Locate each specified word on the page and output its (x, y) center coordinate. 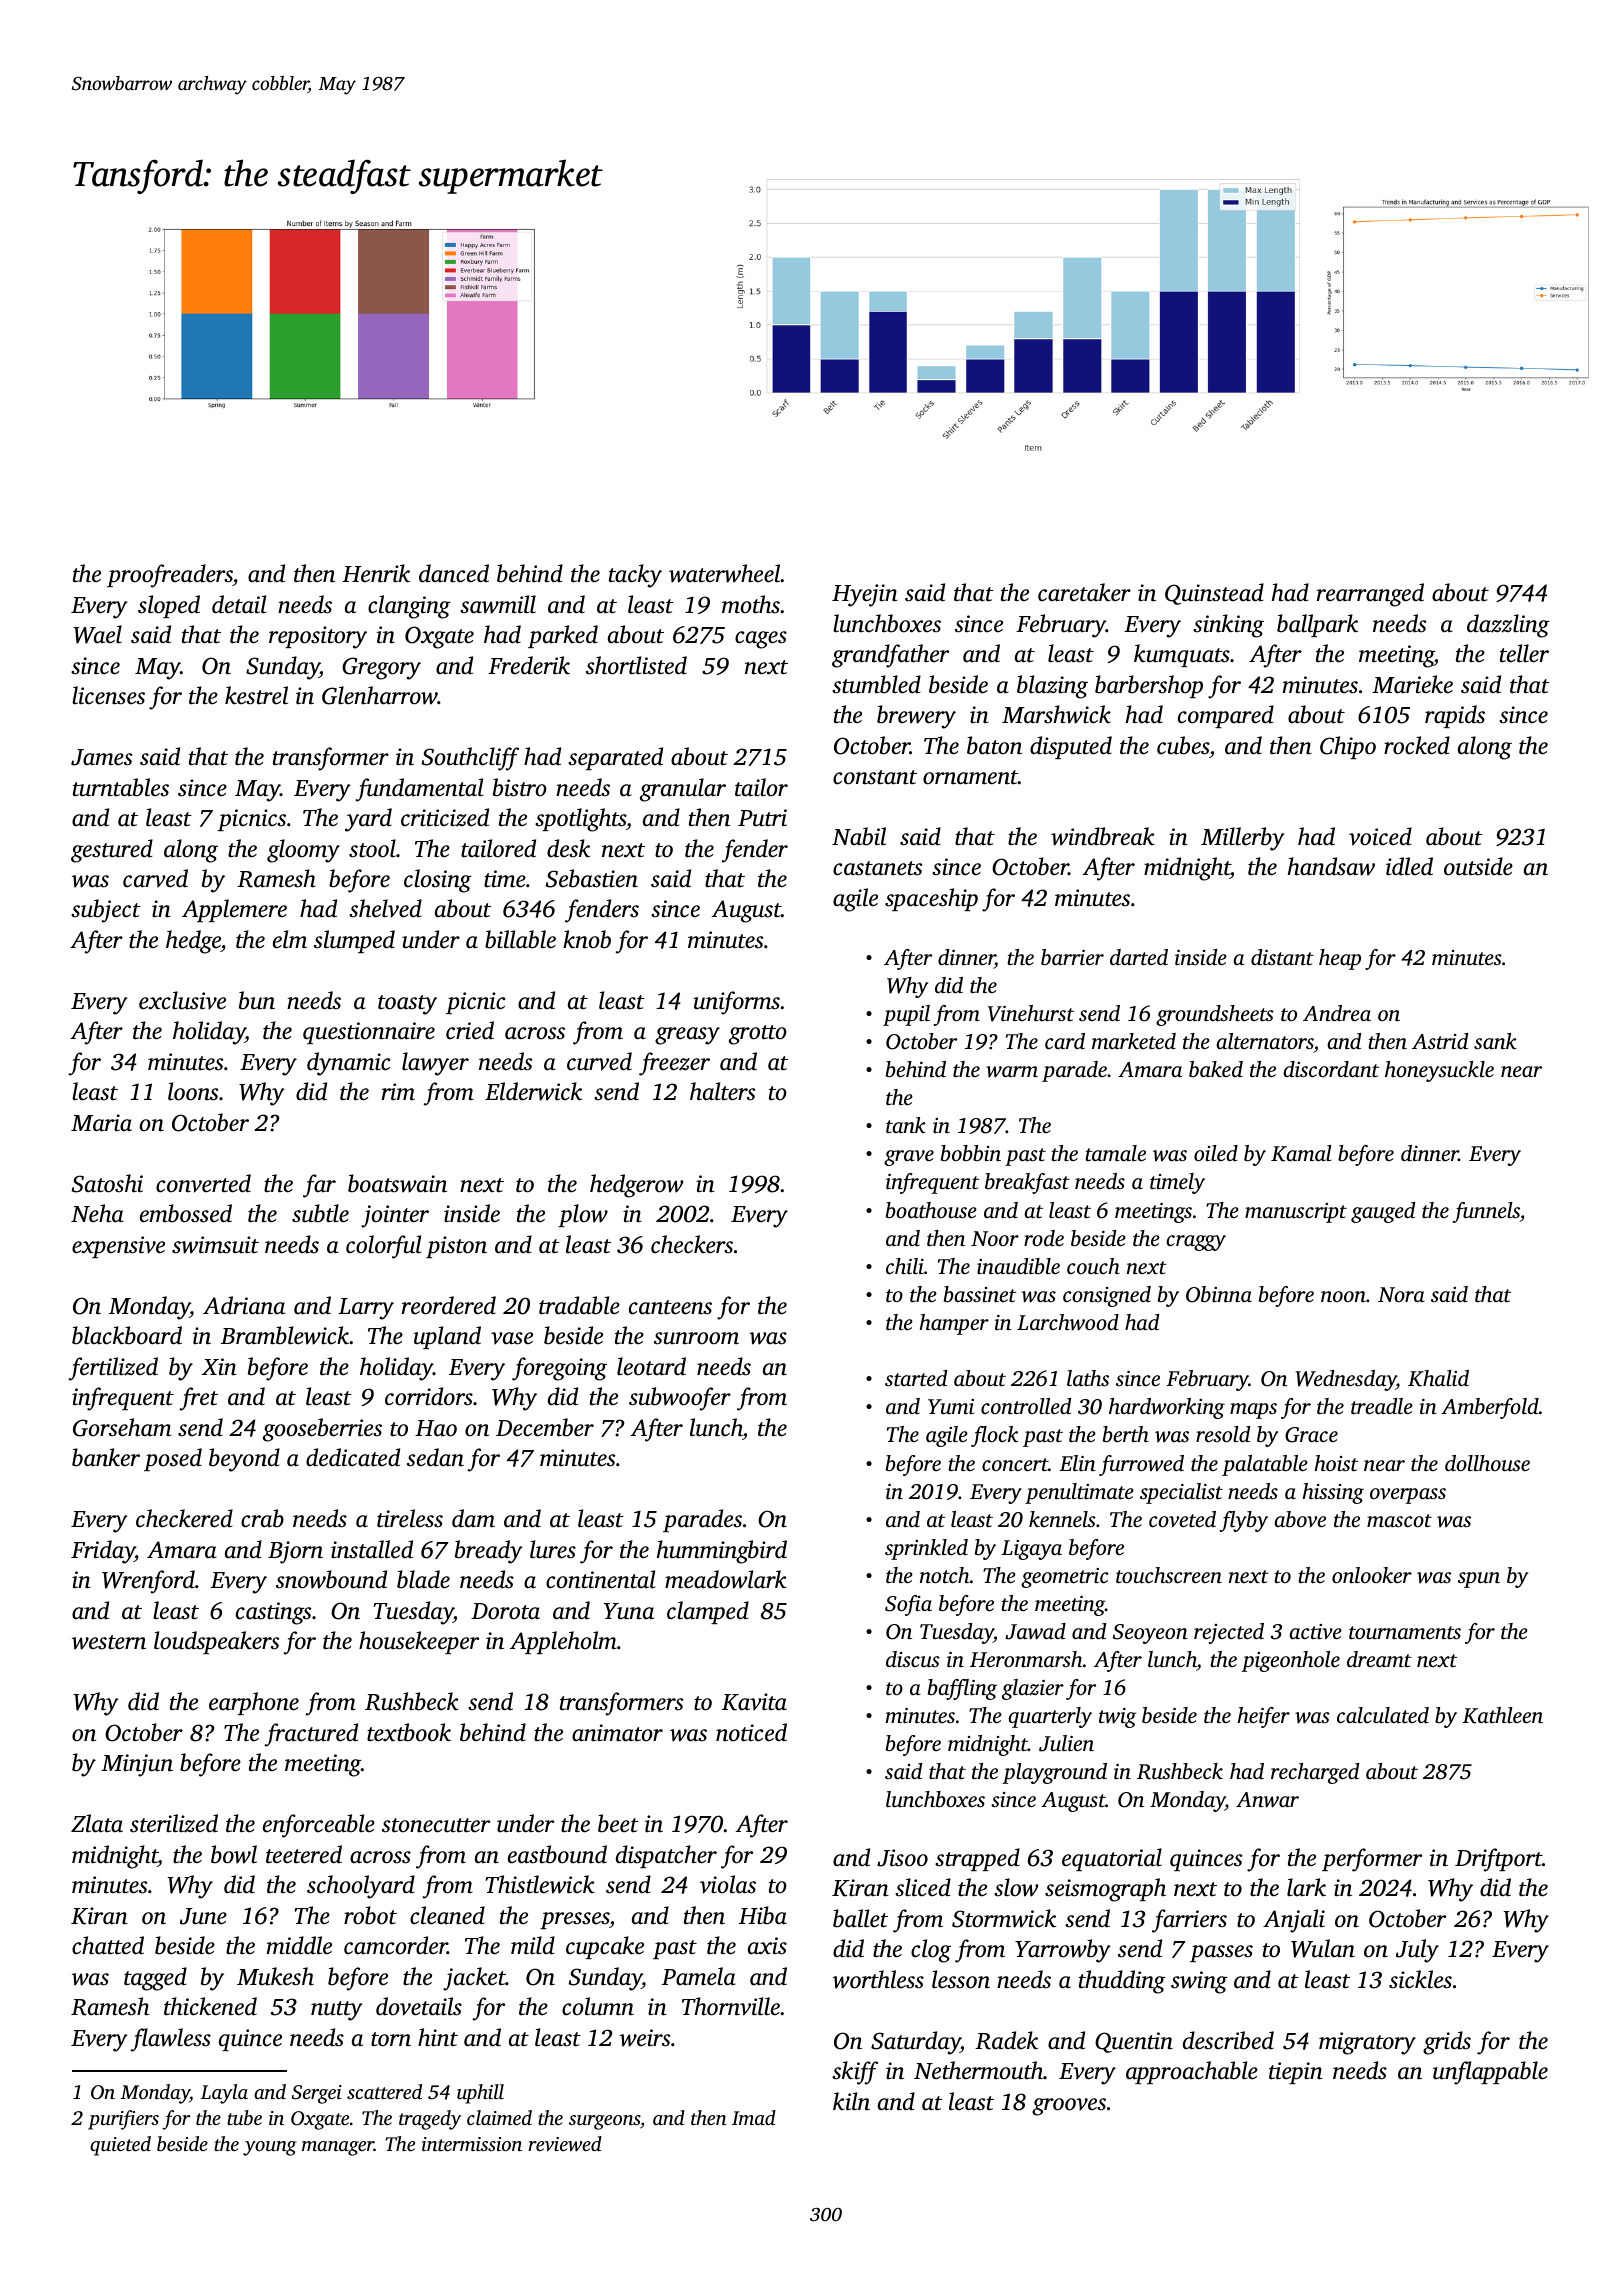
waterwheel (725, 573)
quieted (120, 2146)
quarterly (1050, 1717)
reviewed (565, 2144)
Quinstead (1214, 594)
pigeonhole (1290, 1661)
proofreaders (170, 576)
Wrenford (148, 1582)
